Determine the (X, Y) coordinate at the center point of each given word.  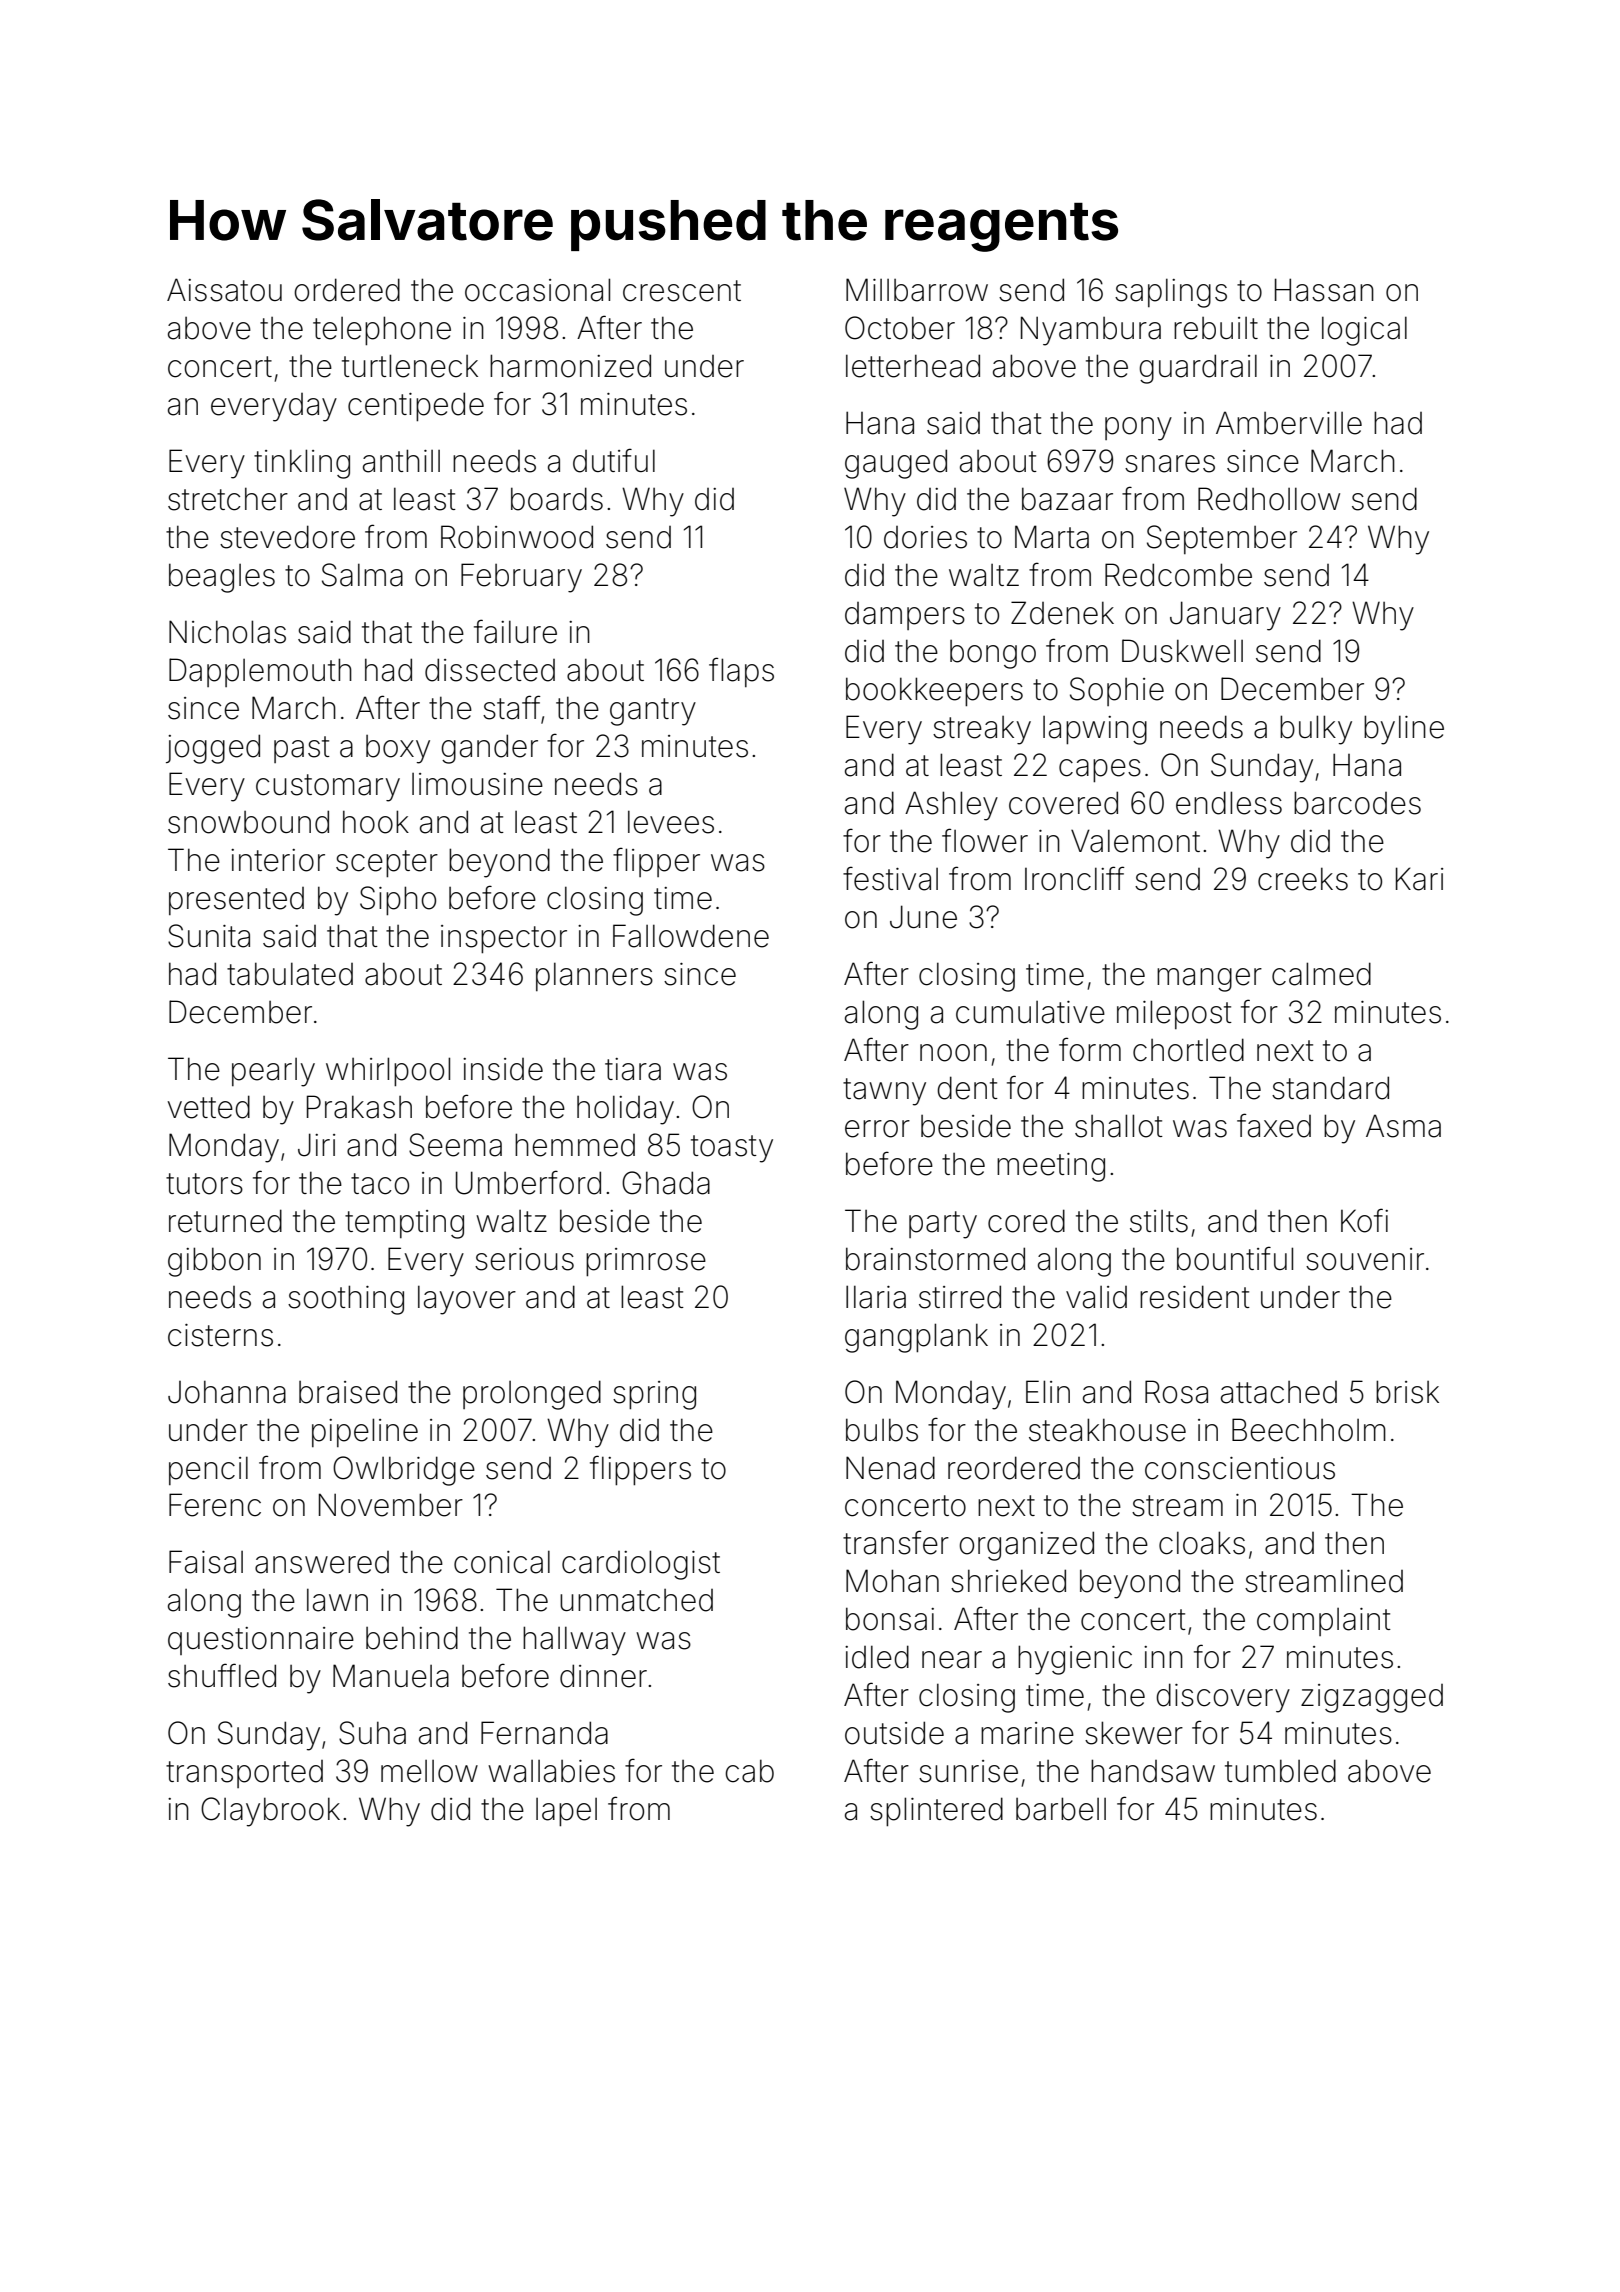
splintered (936, 1811)
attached (1279, 1392)
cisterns (220, 1335)
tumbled (1280, 1771)
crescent (682, 291)
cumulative (1030, 1012)
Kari (1419, 879)
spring (654, 1395)
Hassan (1324, 290)
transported (244, 1774)
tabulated (290, 974)
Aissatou (224, 290)
